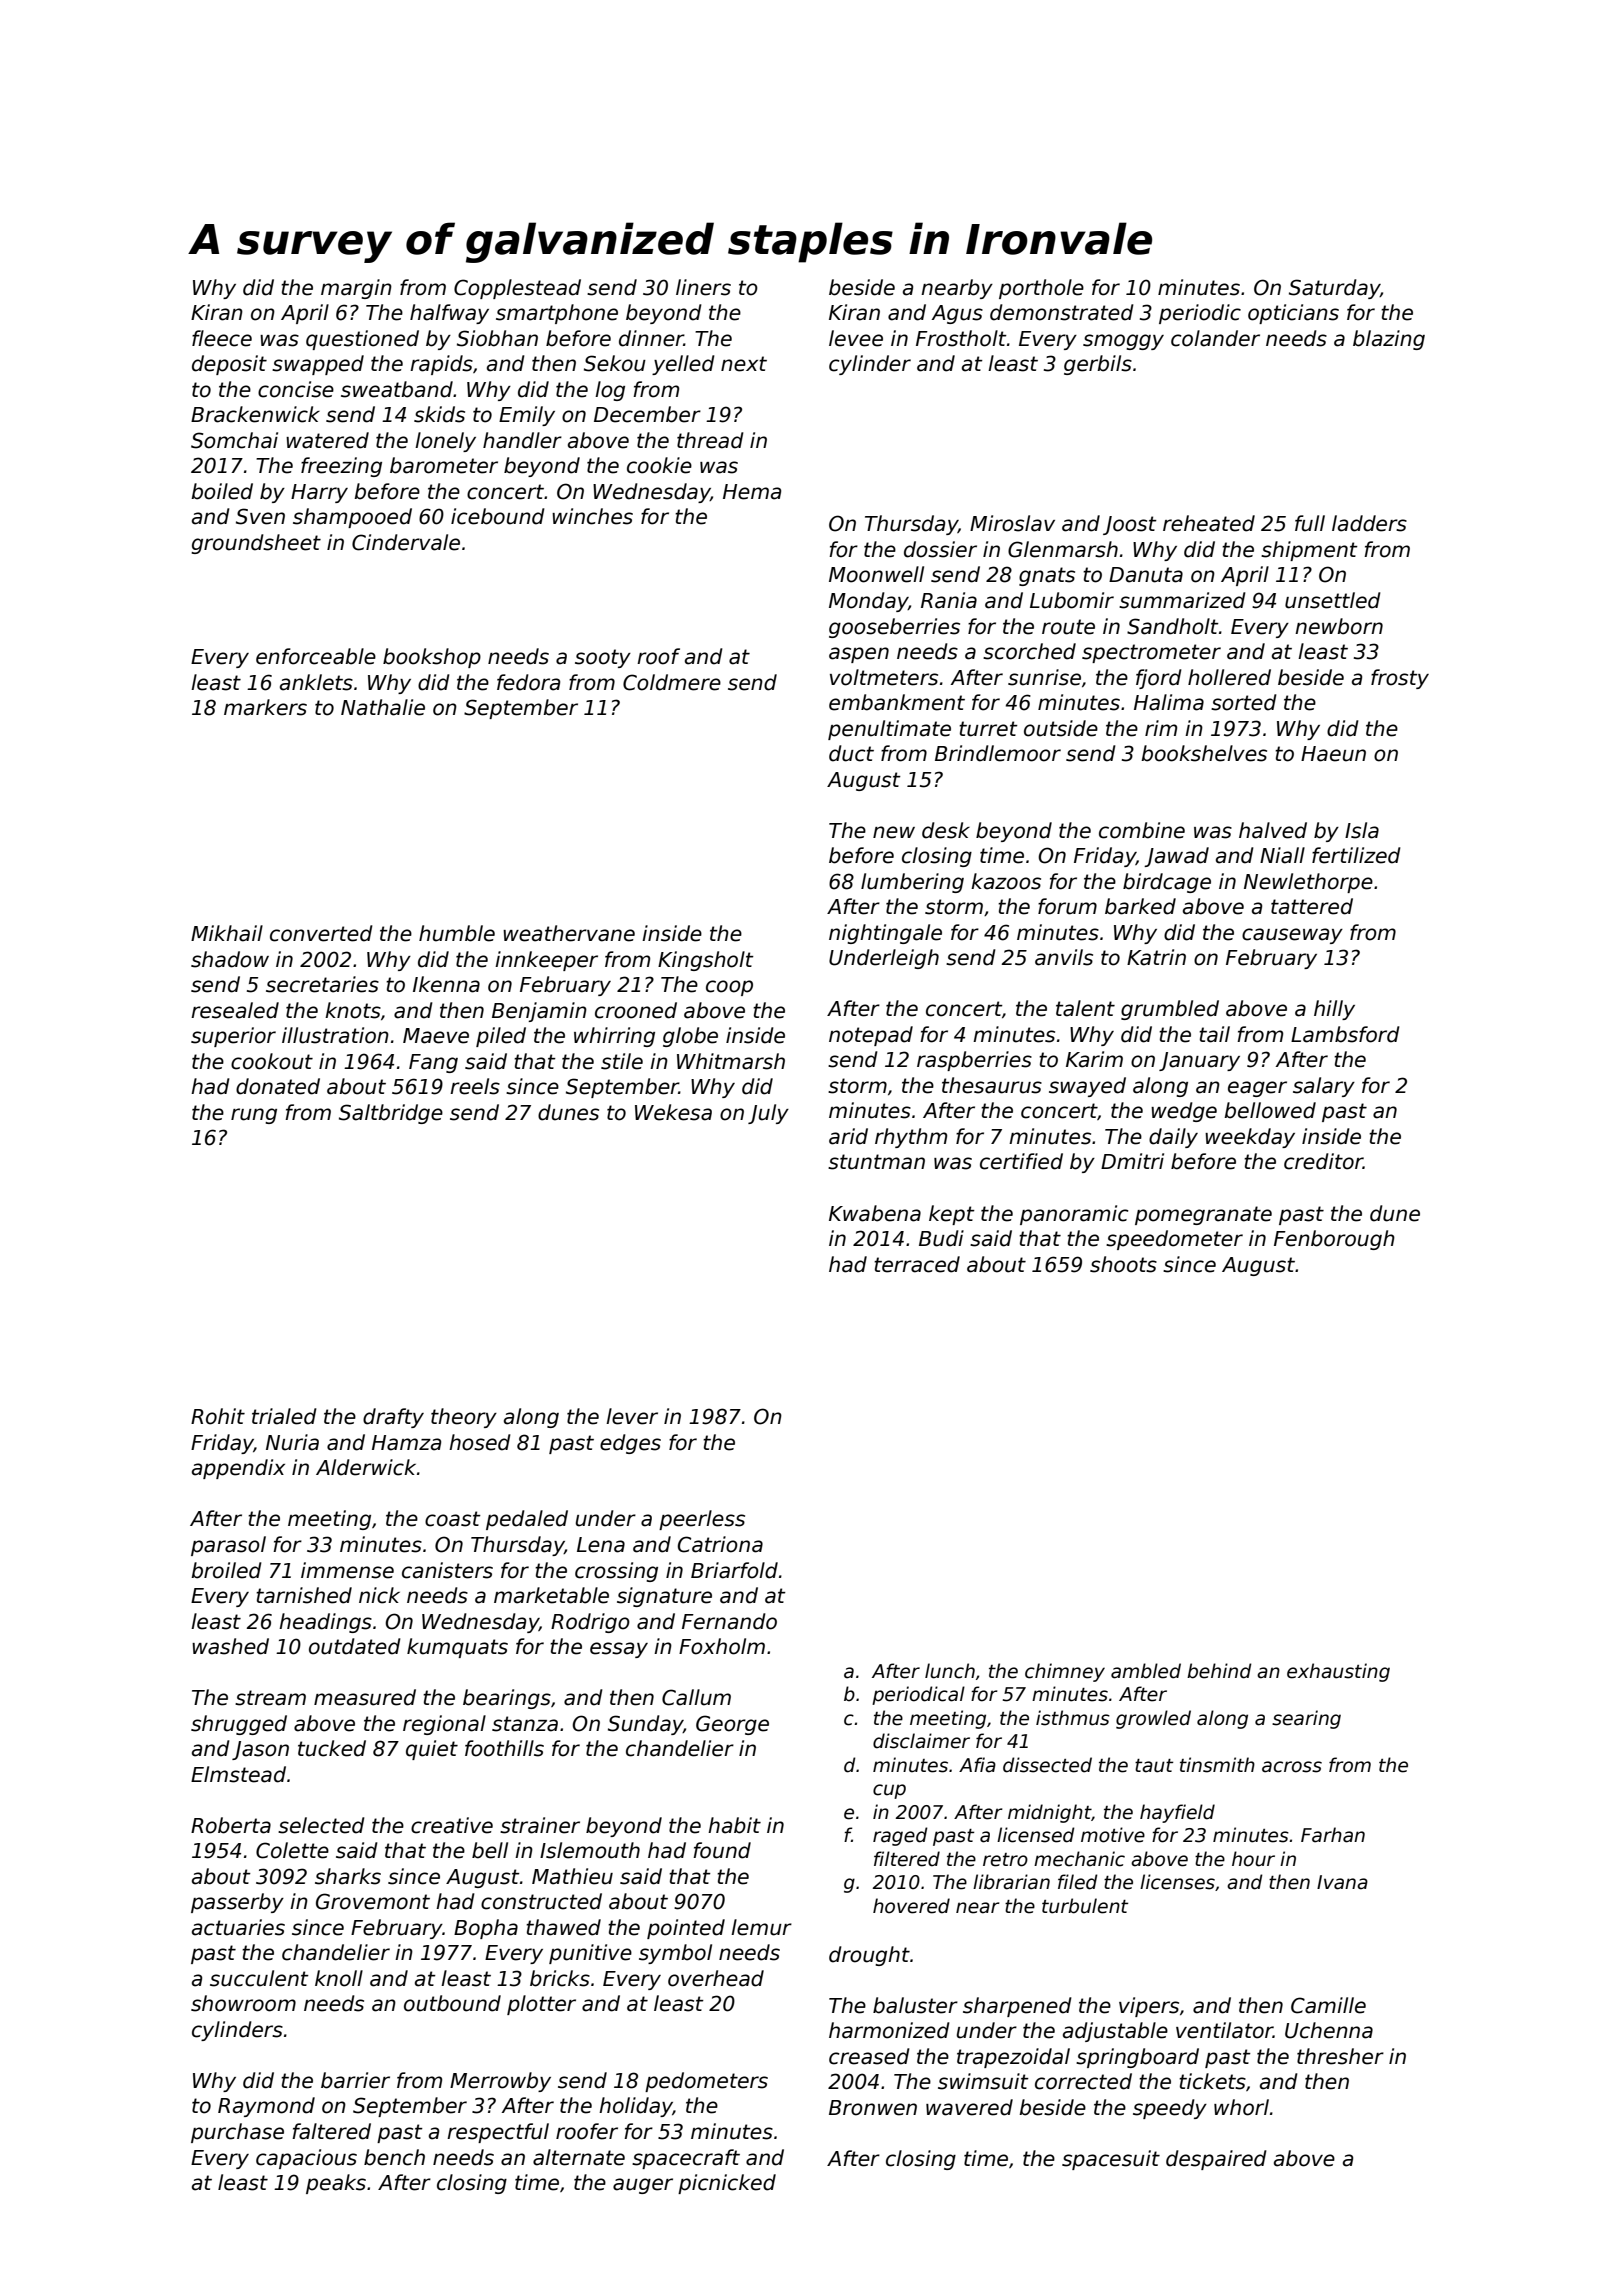 The width and height of the screenshot is (1620, 2292). Describe the element at coordinates (243, 2003) in the screenshot. I see `showroom` at that location.
